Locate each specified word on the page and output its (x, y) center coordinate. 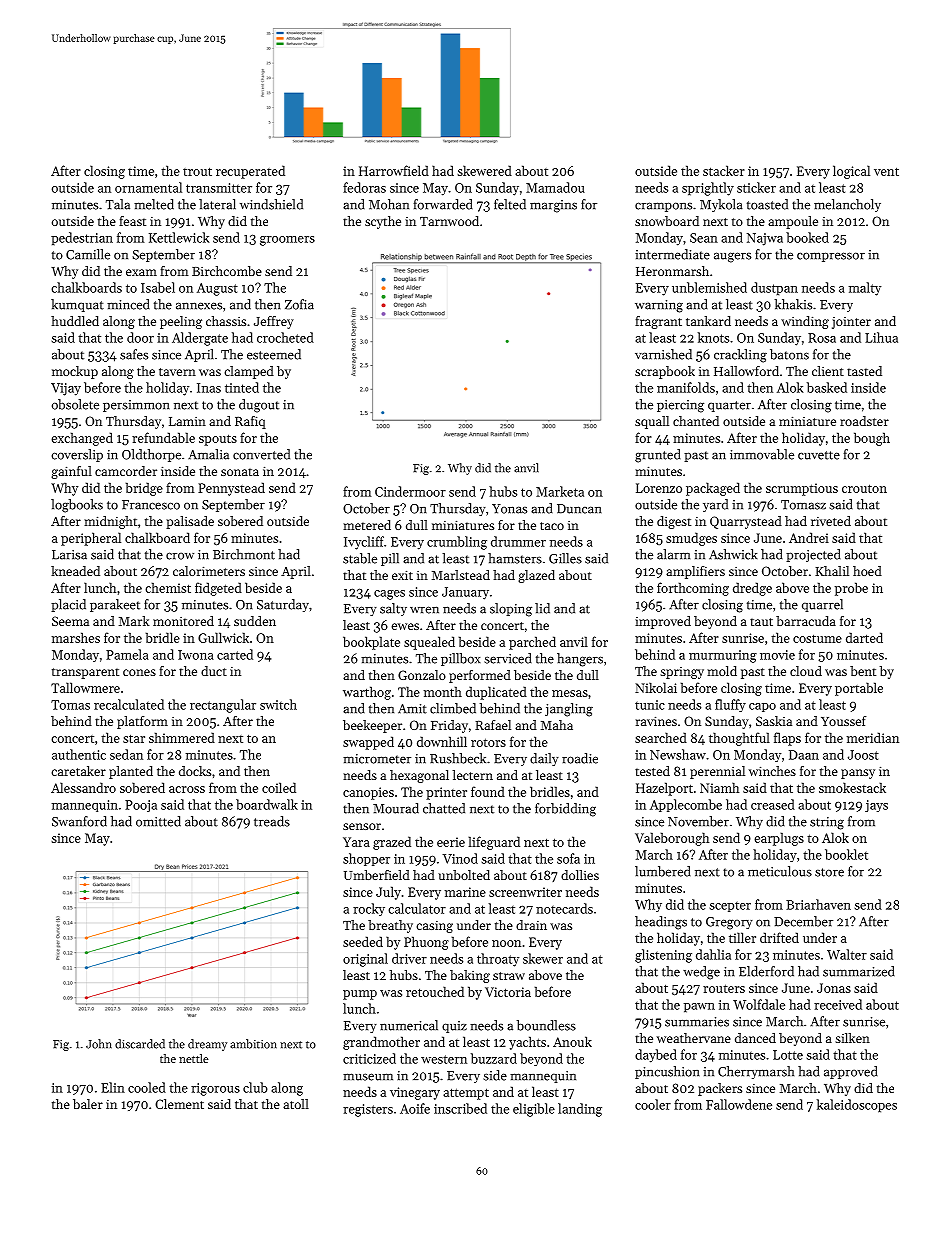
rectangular (223, 706)
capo (762, 707)
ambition (253, 1044)
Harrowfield (394, 170)
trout (197, 171)
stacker (724, 170)
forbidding (565, 810)
